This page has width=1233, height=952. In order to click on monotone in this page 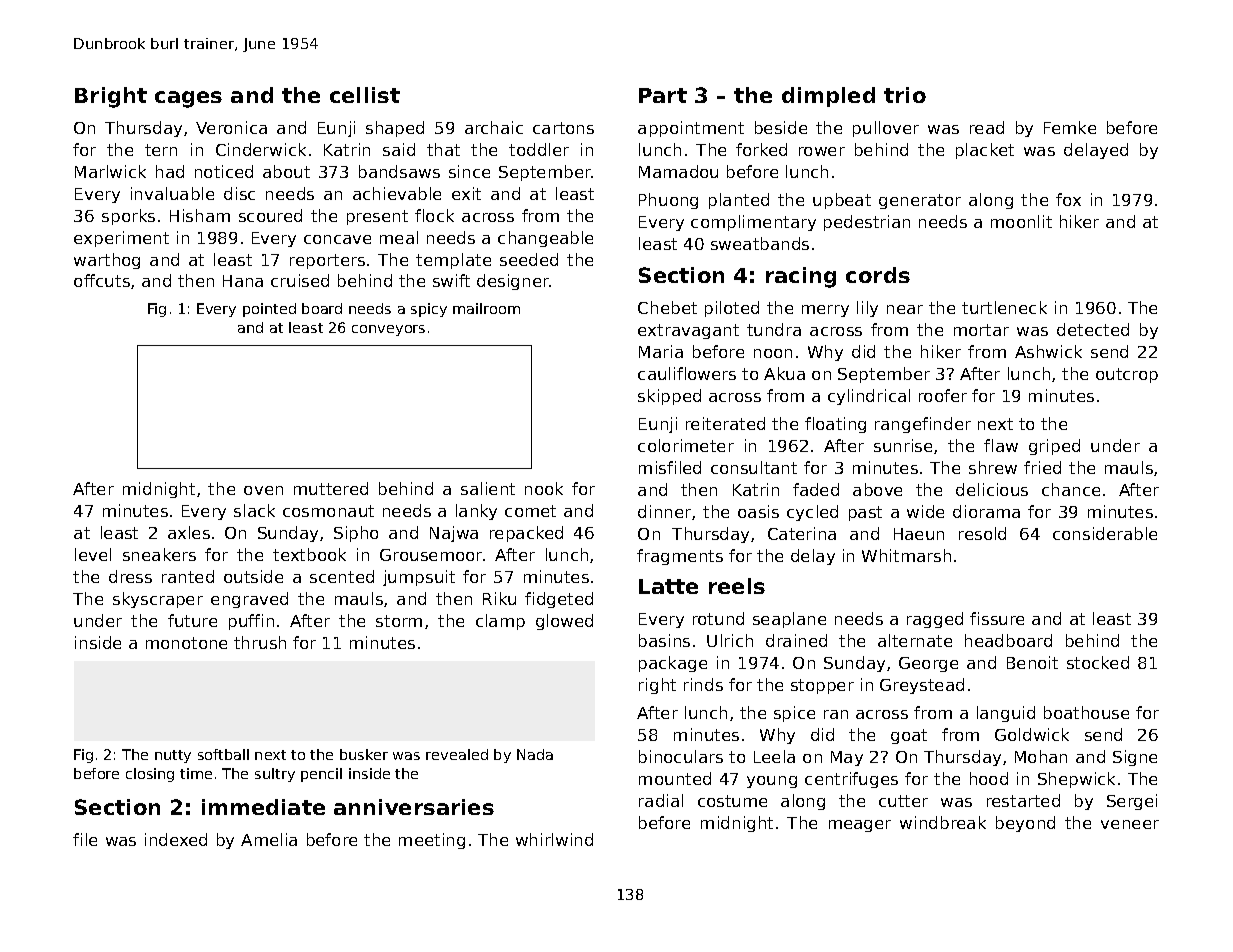, I will do `click(186, 643)`.
